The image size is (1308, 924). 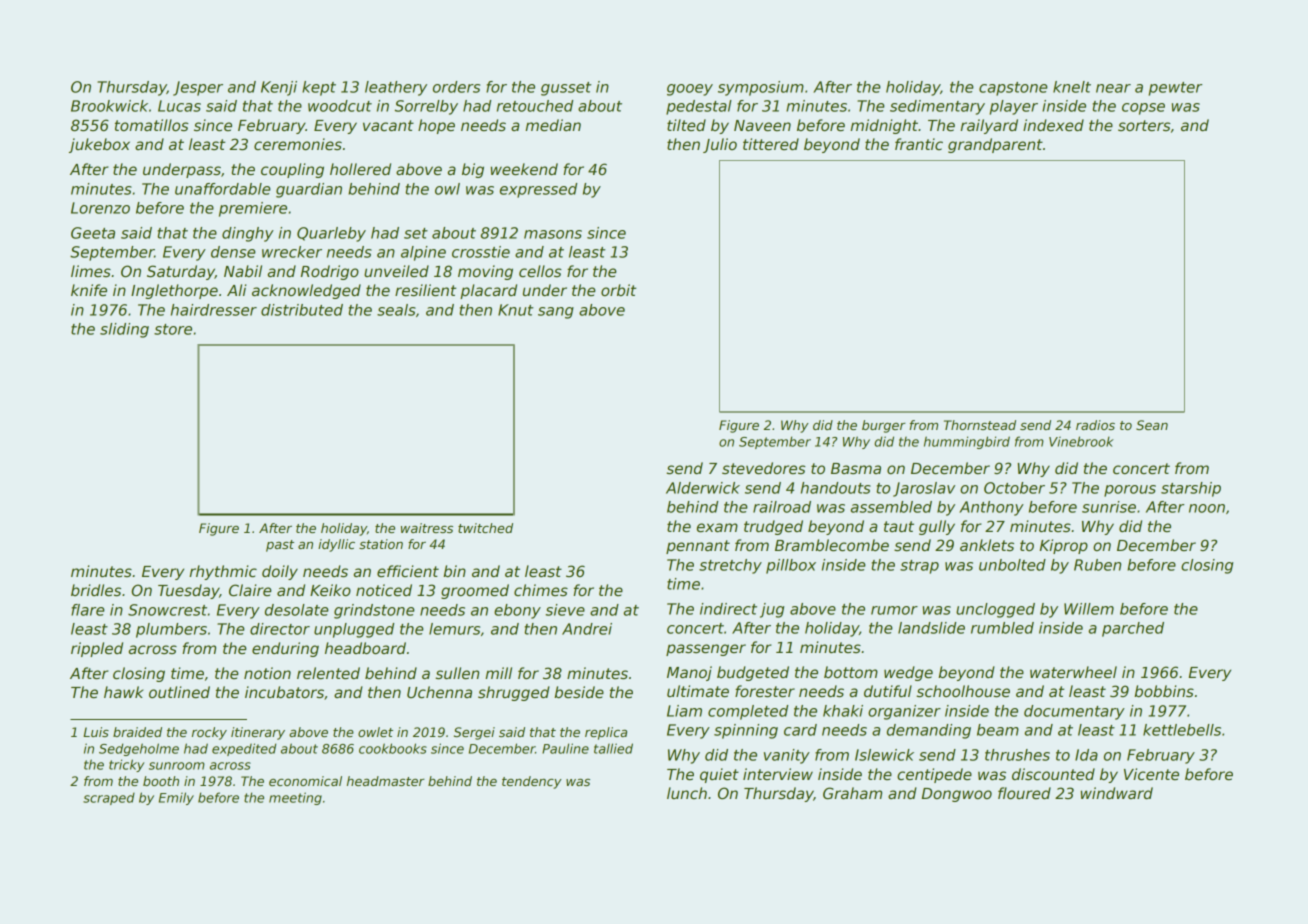 I want to click on Ruben, so click(x=1097, y=565).
